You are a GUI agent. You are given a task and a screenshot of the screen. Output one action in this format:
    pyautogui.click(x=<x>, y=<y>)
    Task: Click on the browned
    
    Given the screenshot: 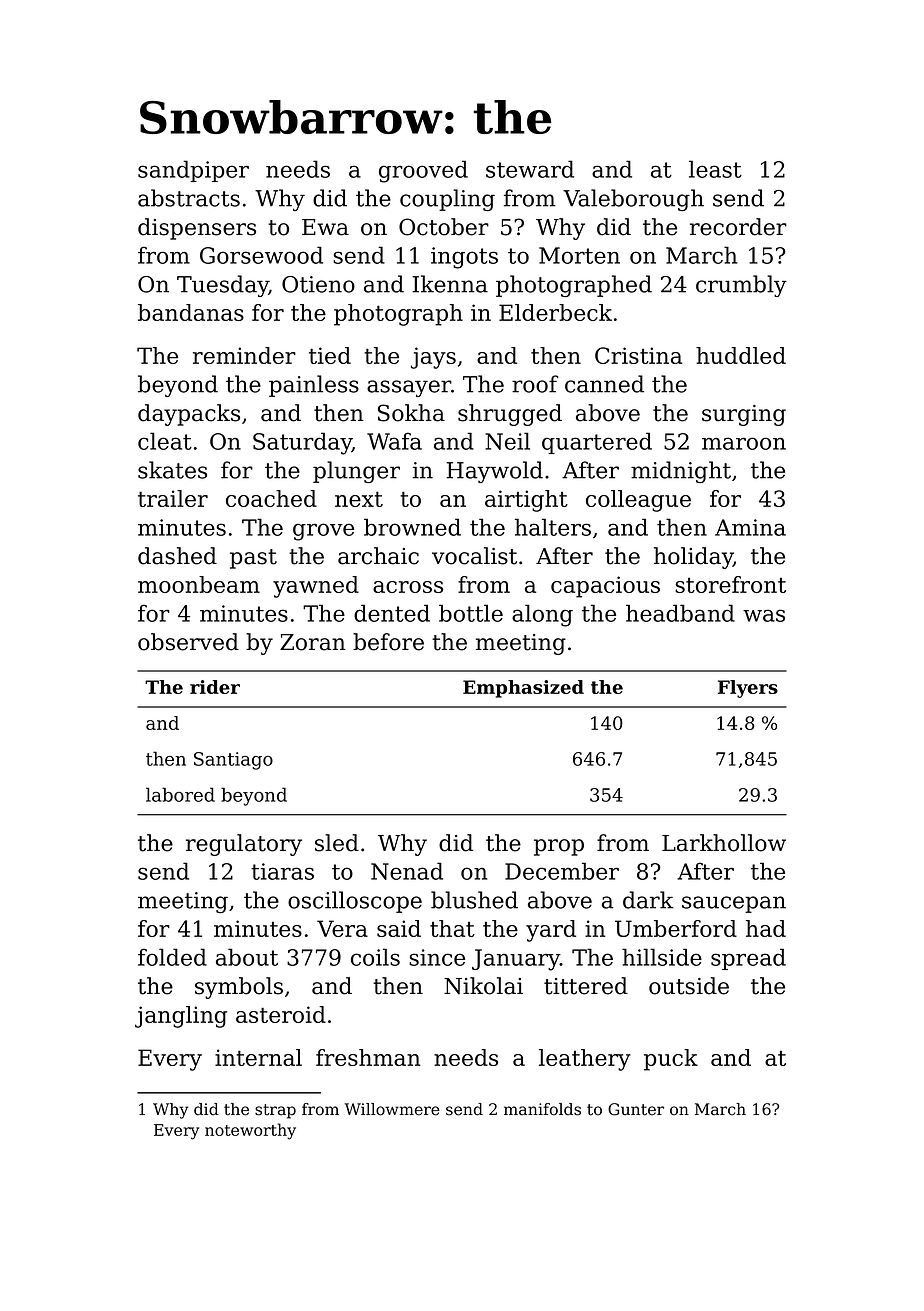 What is the action you would take?
    pyautogui.click(x=412, y=527)
